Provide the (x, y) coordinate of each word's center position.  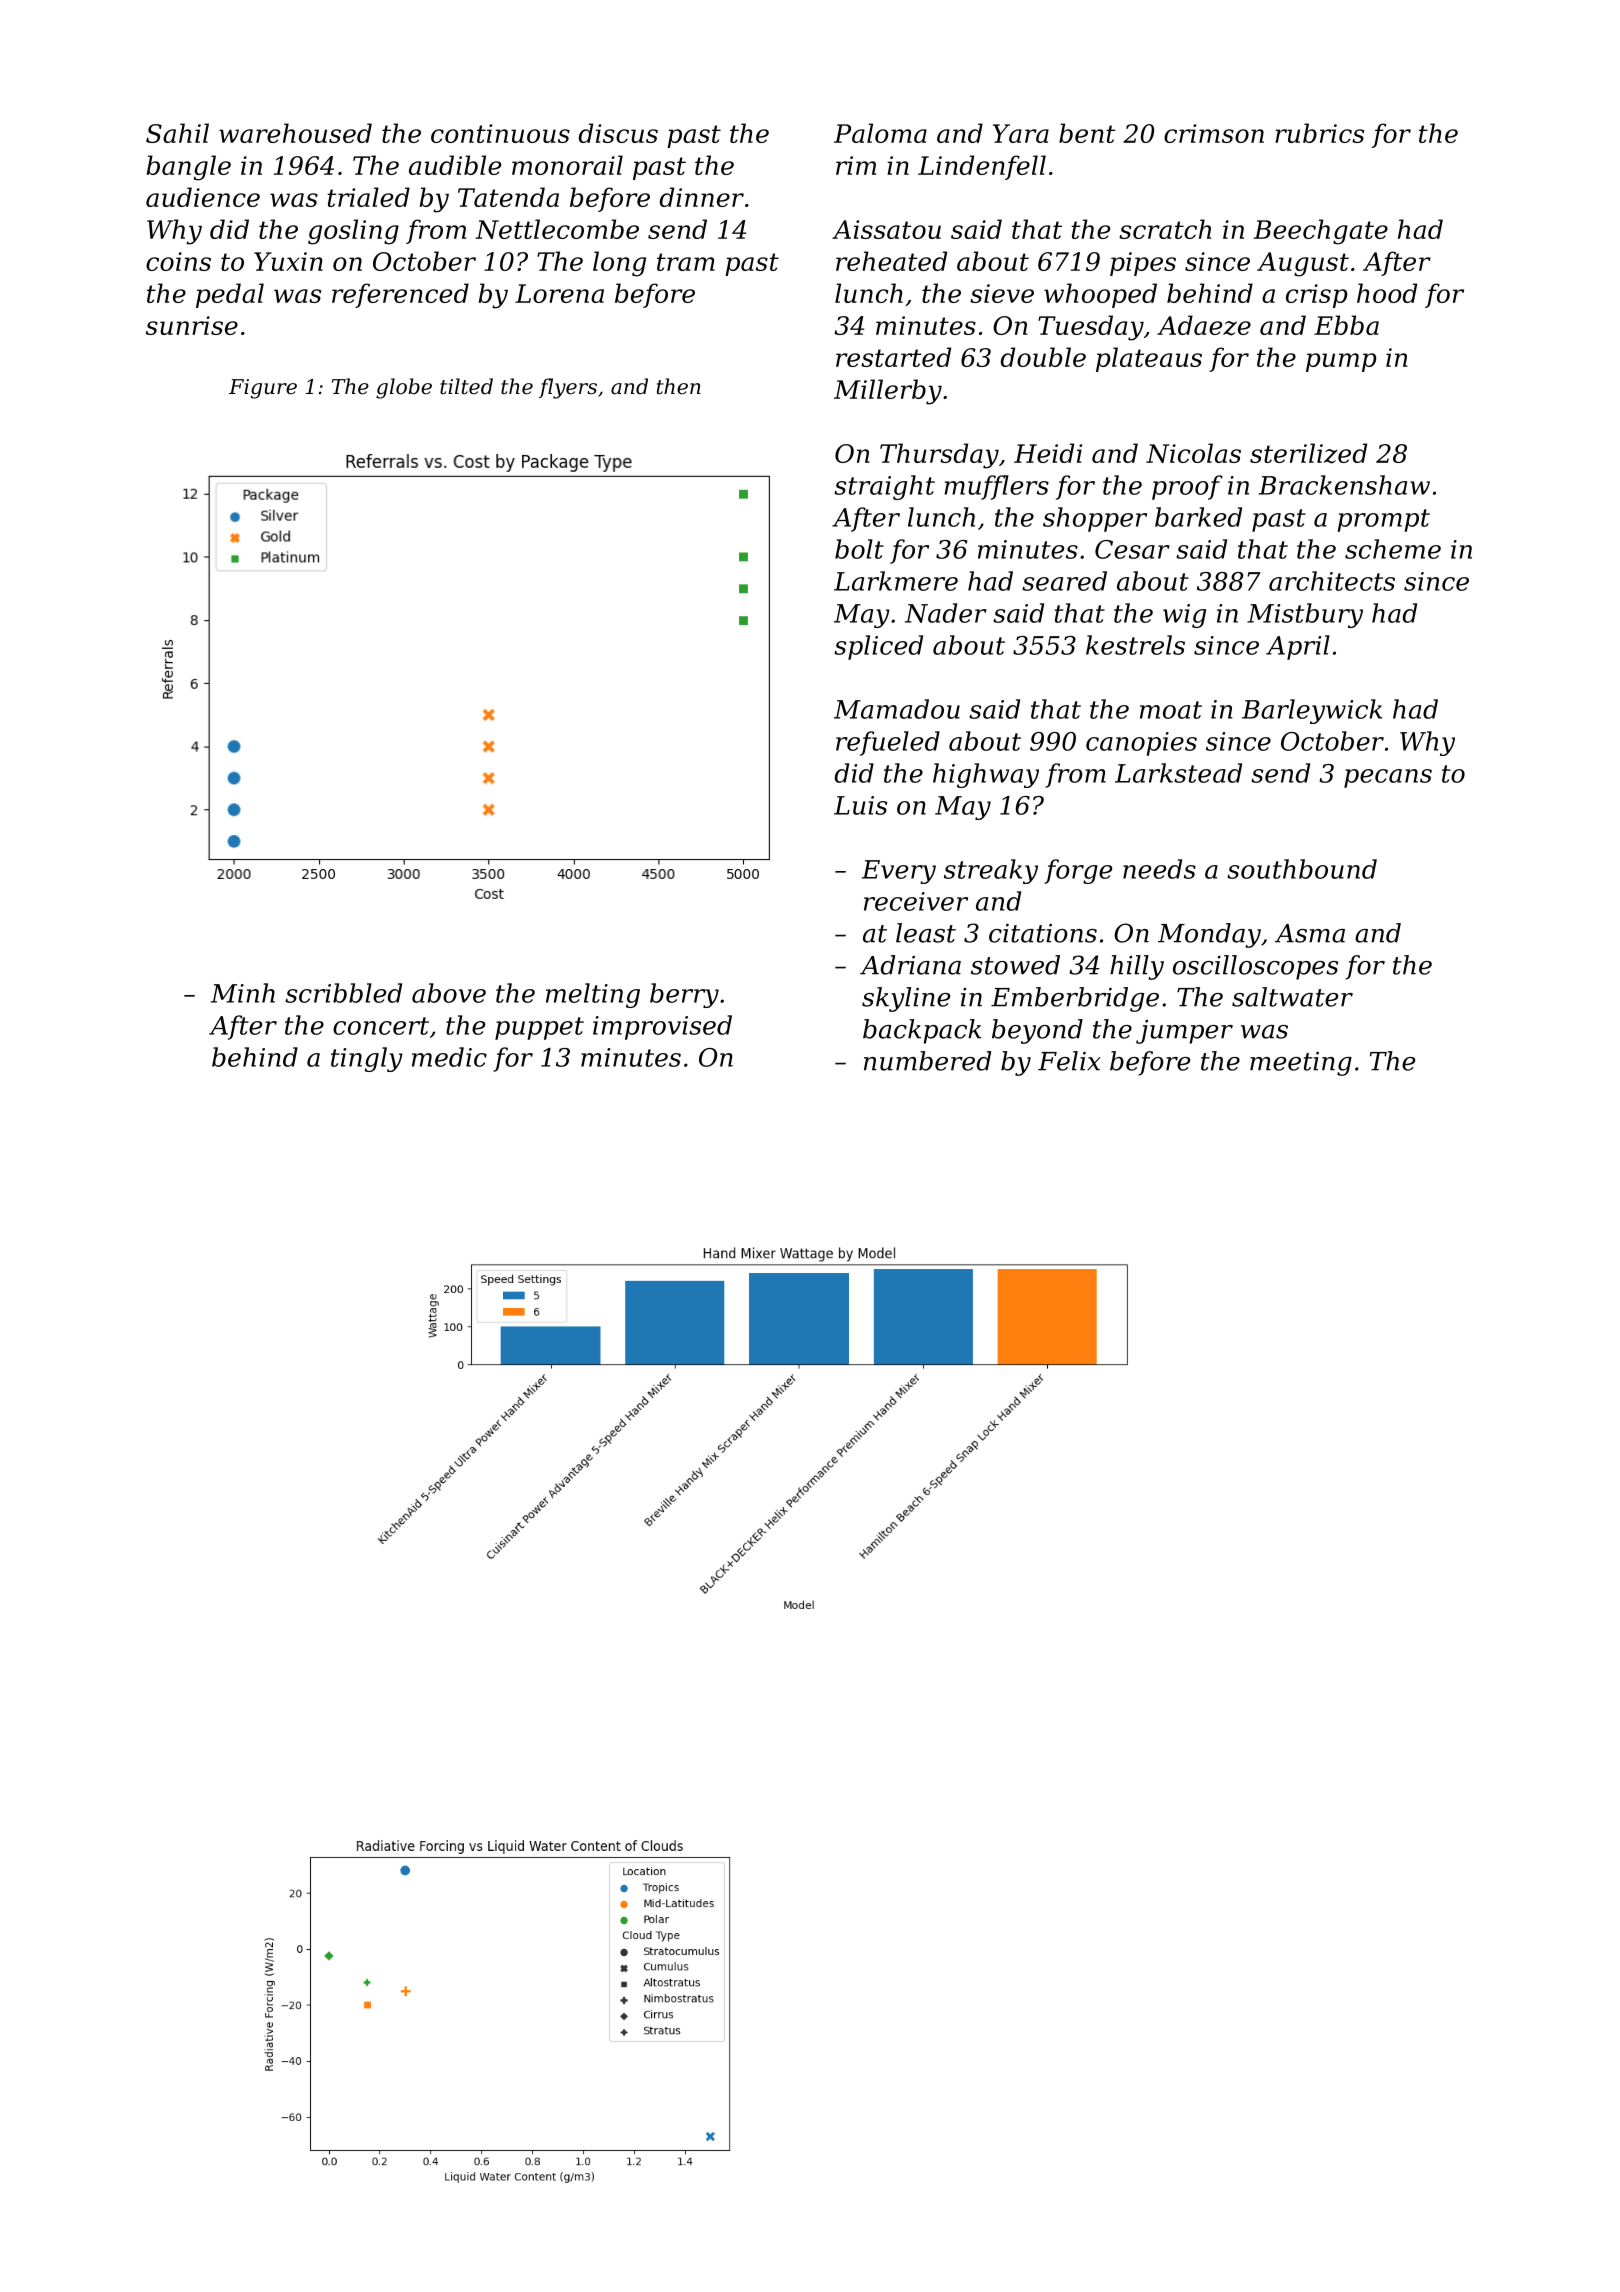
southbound (1302, 869)
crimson (1214, 133)
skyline (906, 999)
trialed (368, 197)
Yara (1021, 133)
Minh (243, 993)
